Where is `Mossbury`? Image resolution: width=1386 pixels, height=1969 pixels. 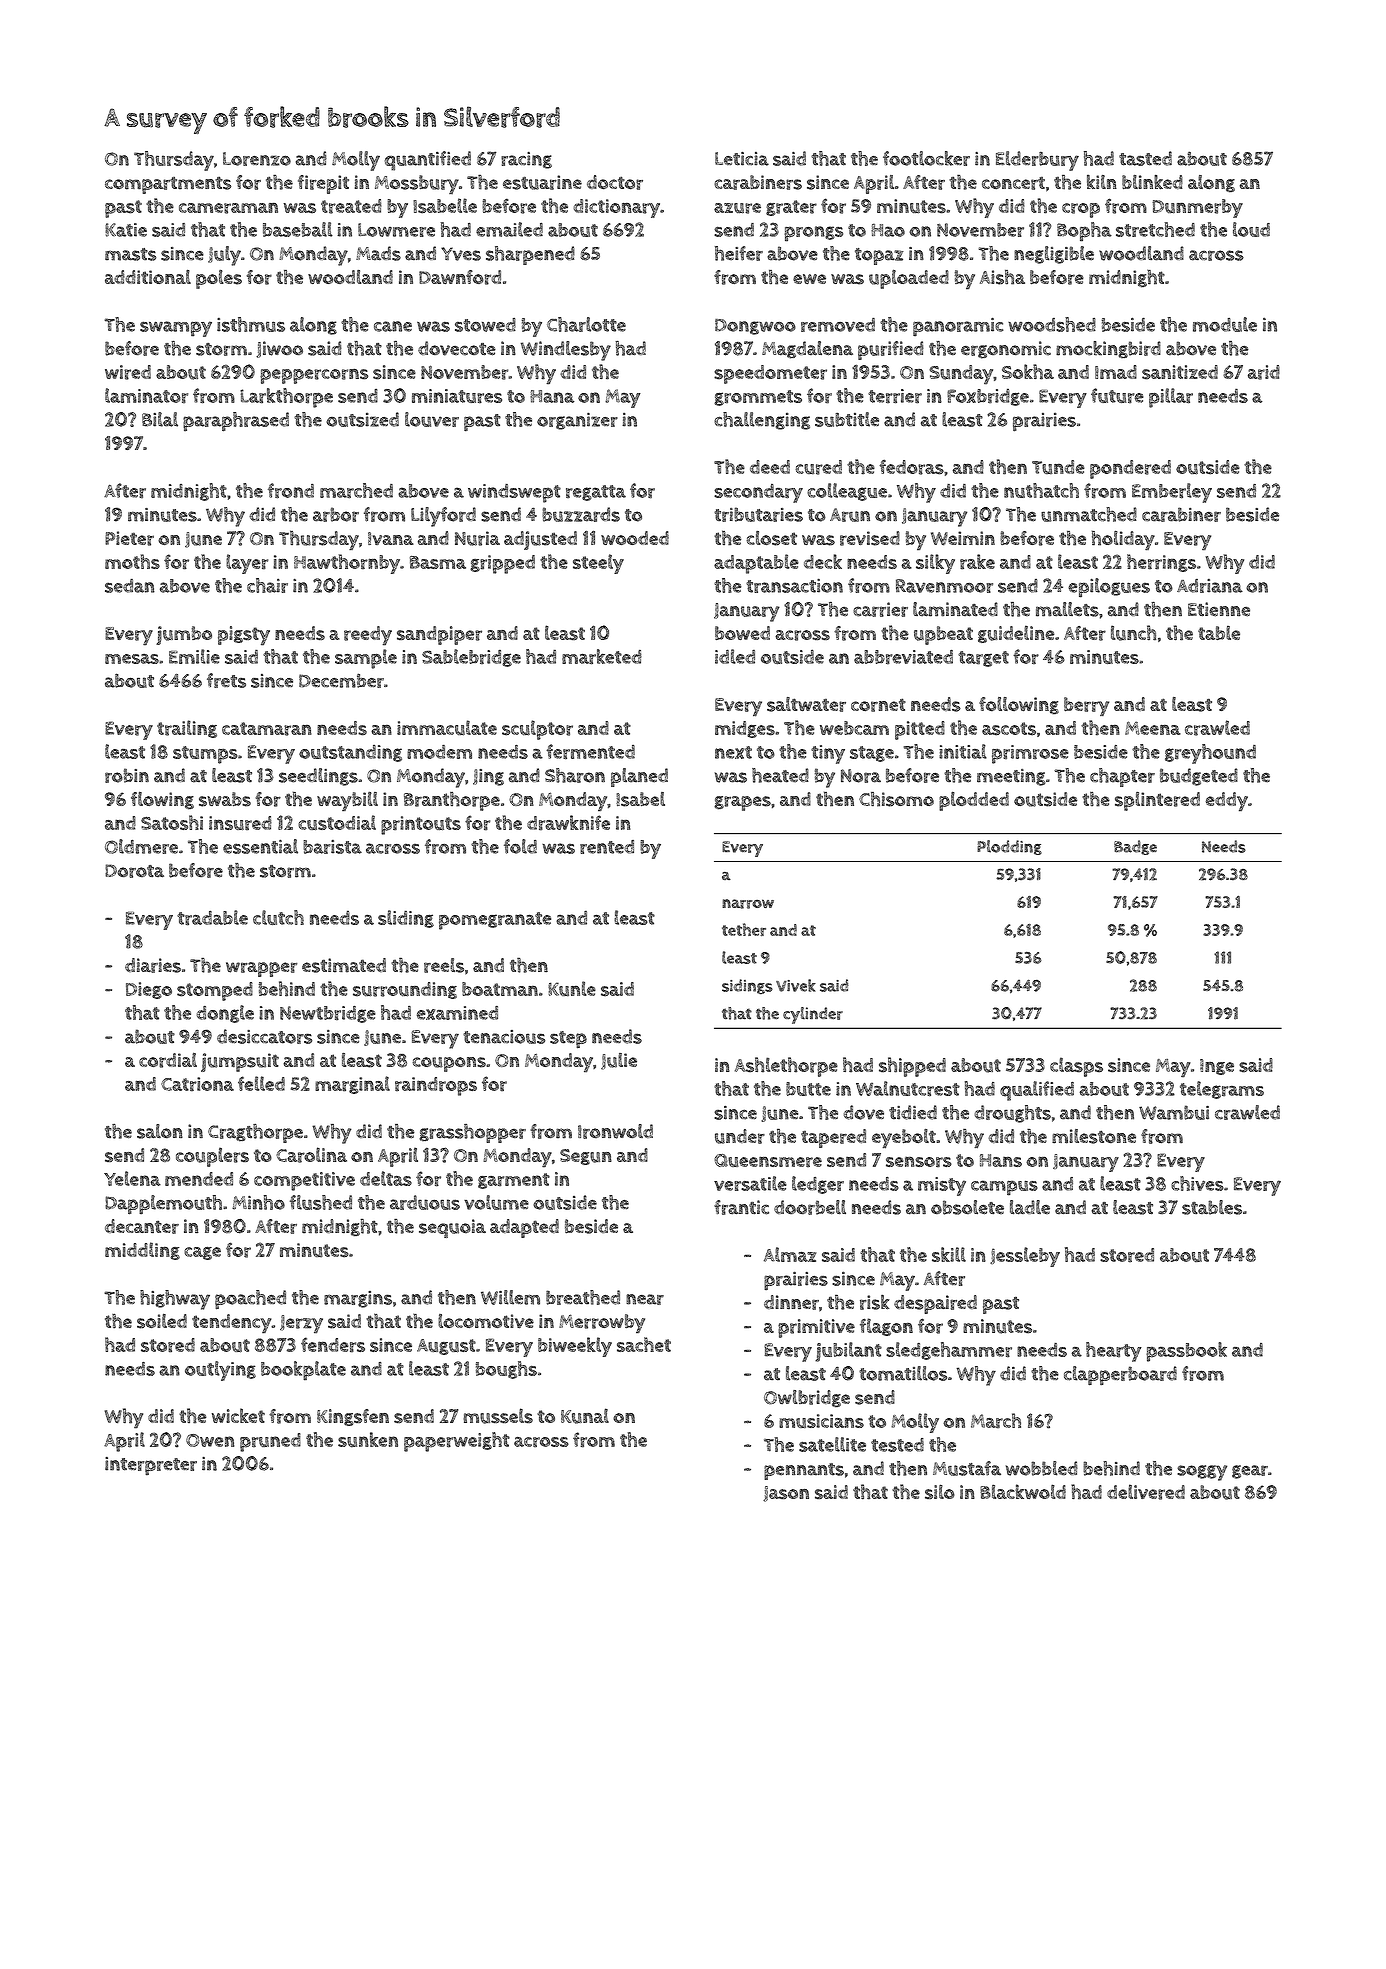 Mossbury is located at coordinates (417, 184).
